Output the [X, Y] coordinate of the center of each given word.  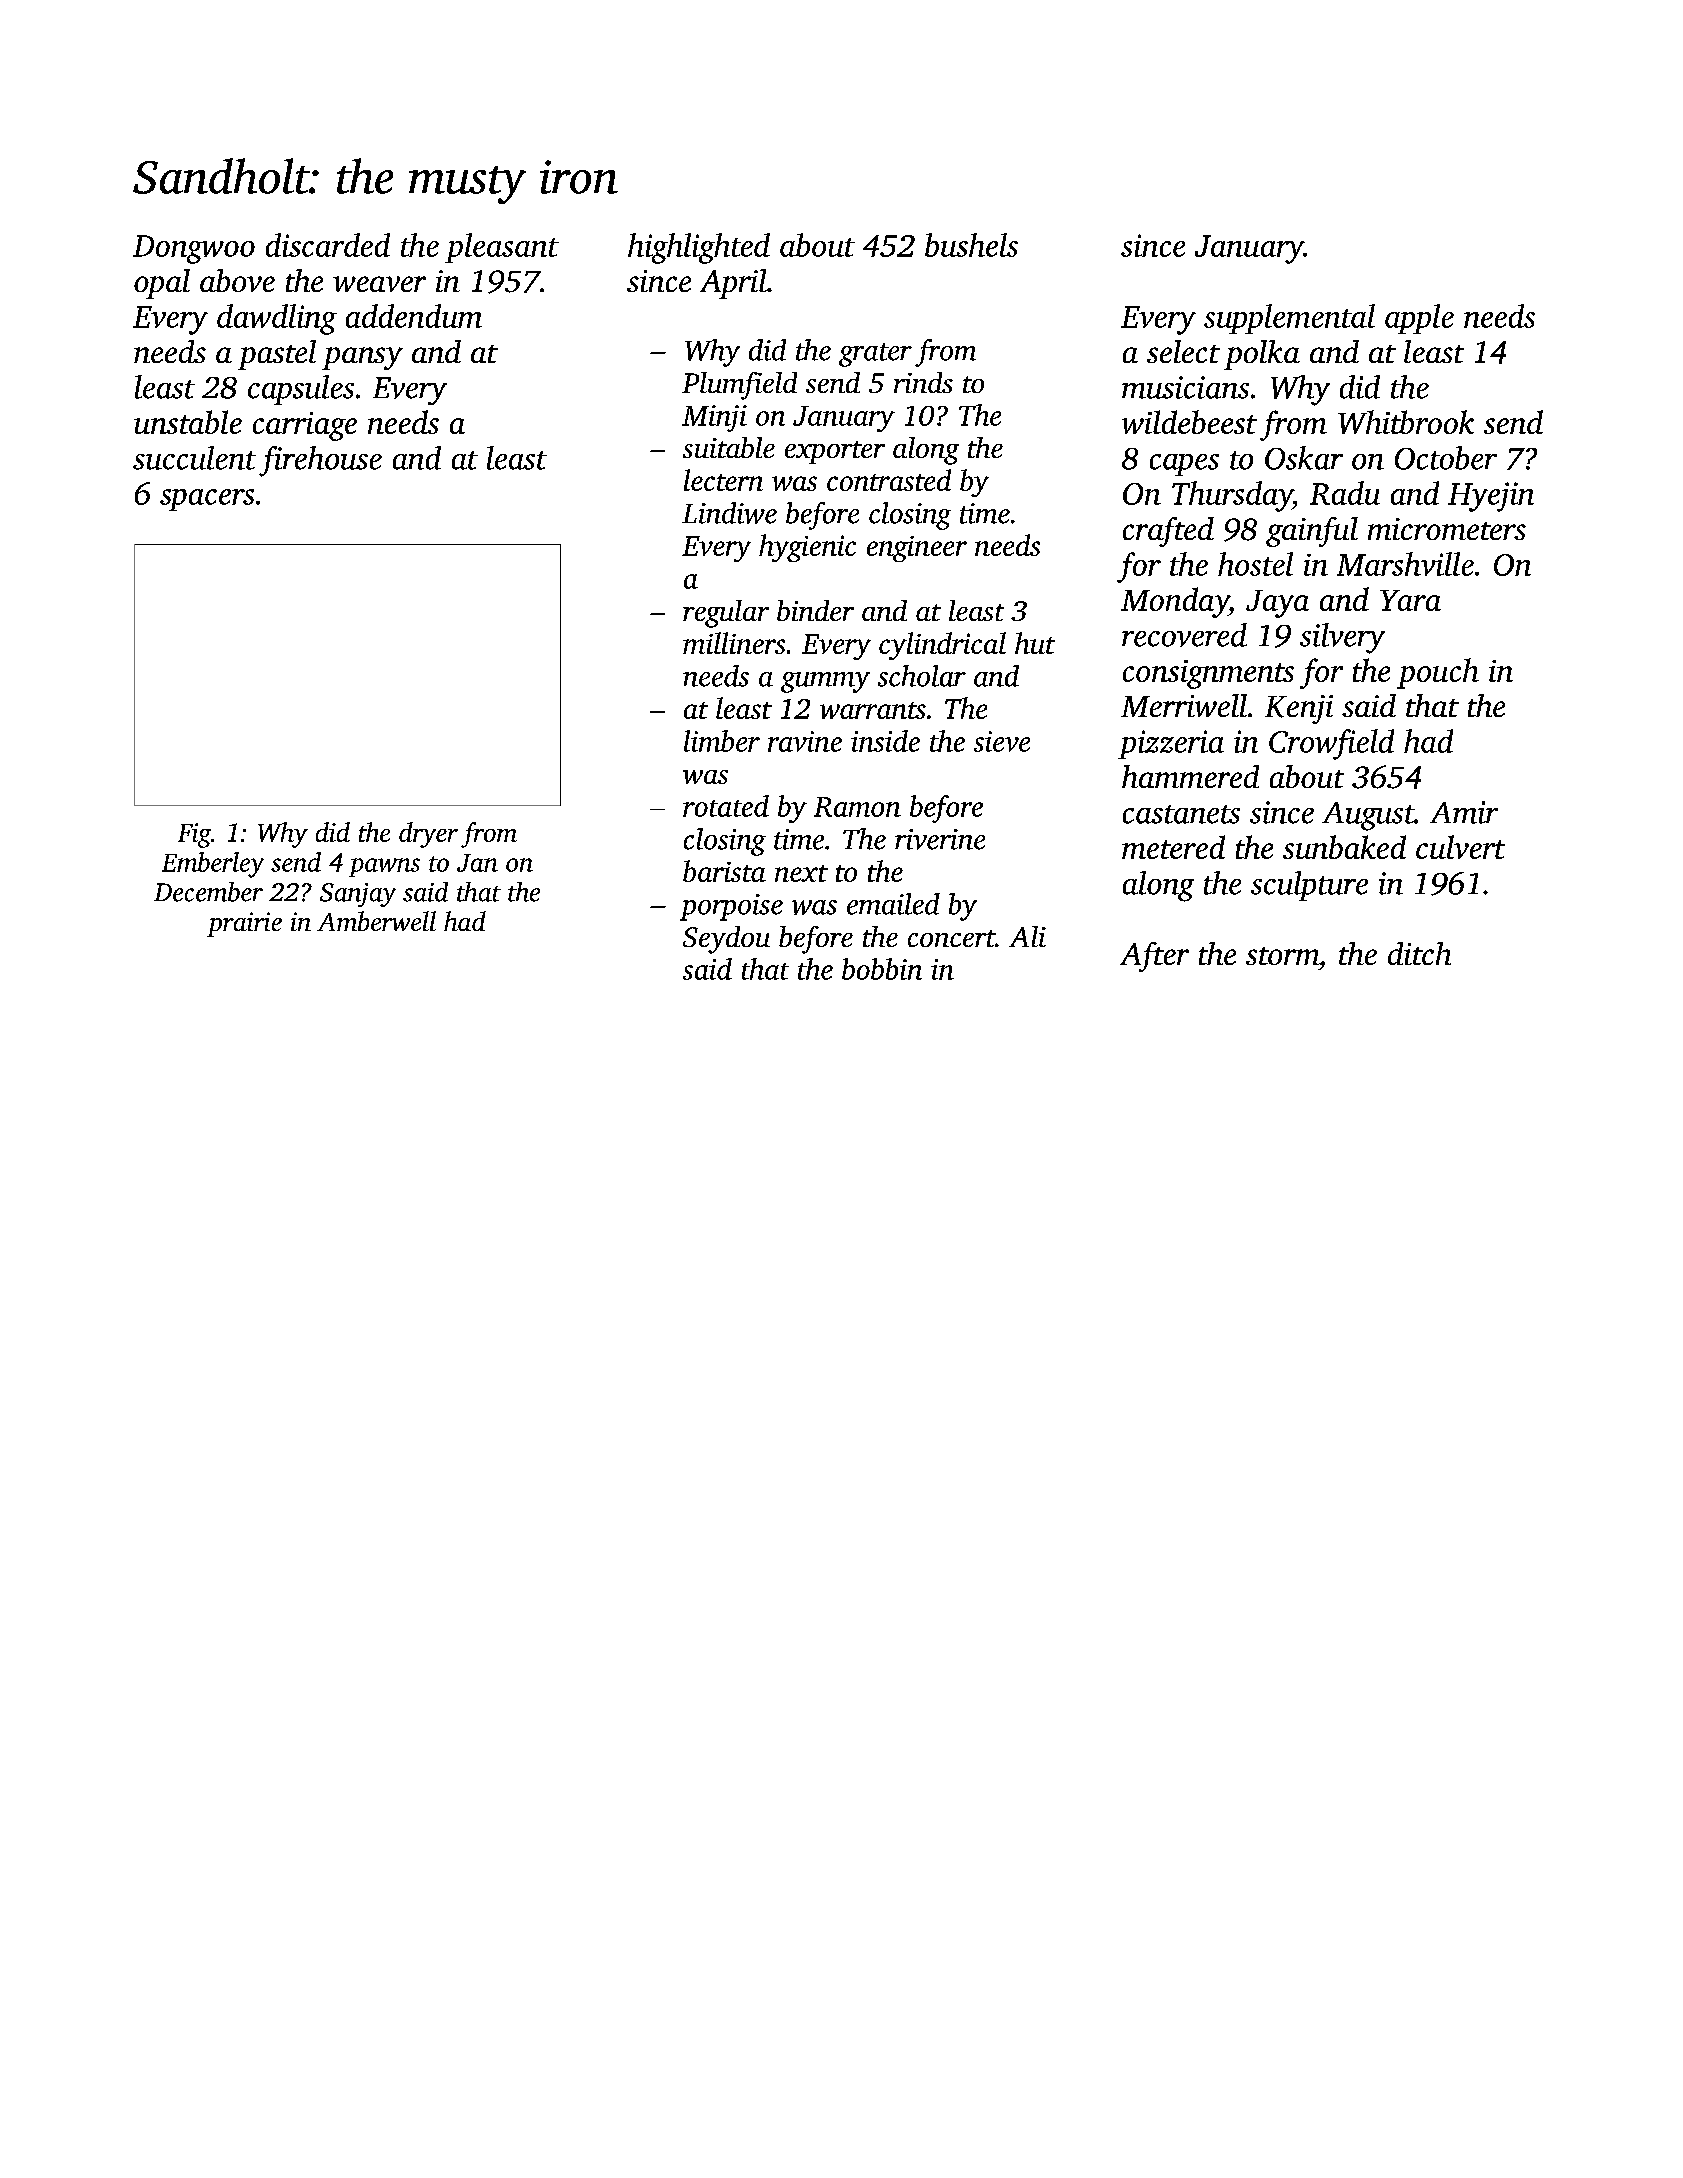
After [1154, 957]
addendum [414, 316]
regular [726, 614]
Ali [1027, 936]
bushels [971, 245]
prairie [244, 924]
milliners [734, 643]
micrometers [1447, 529]
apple [1419, 319]
